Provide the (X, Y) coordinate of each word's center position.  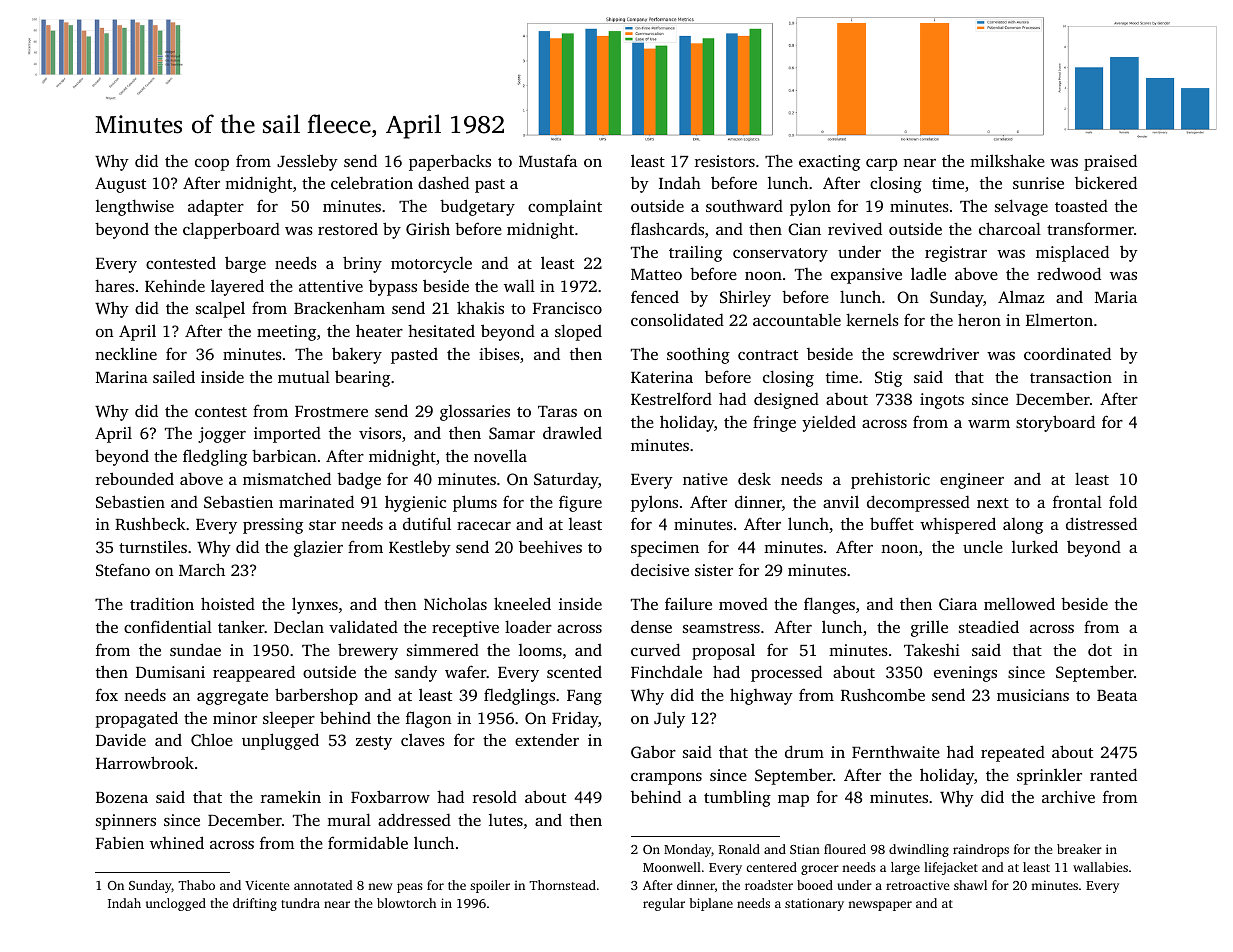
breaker (1079, 849)
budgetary (477, 207)
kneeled (522, 603)
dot (1100, 650)
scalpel (220, 309)
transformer (1090, 228)
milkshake (1007, 160)
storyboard (1055, 423)
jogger (222, 435)
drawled (572, 432)
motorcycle (431, 265)
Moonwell (672, 867)
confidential (168, 626)
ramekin (291, 796)
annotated (323, 885)
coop (212, 165)
